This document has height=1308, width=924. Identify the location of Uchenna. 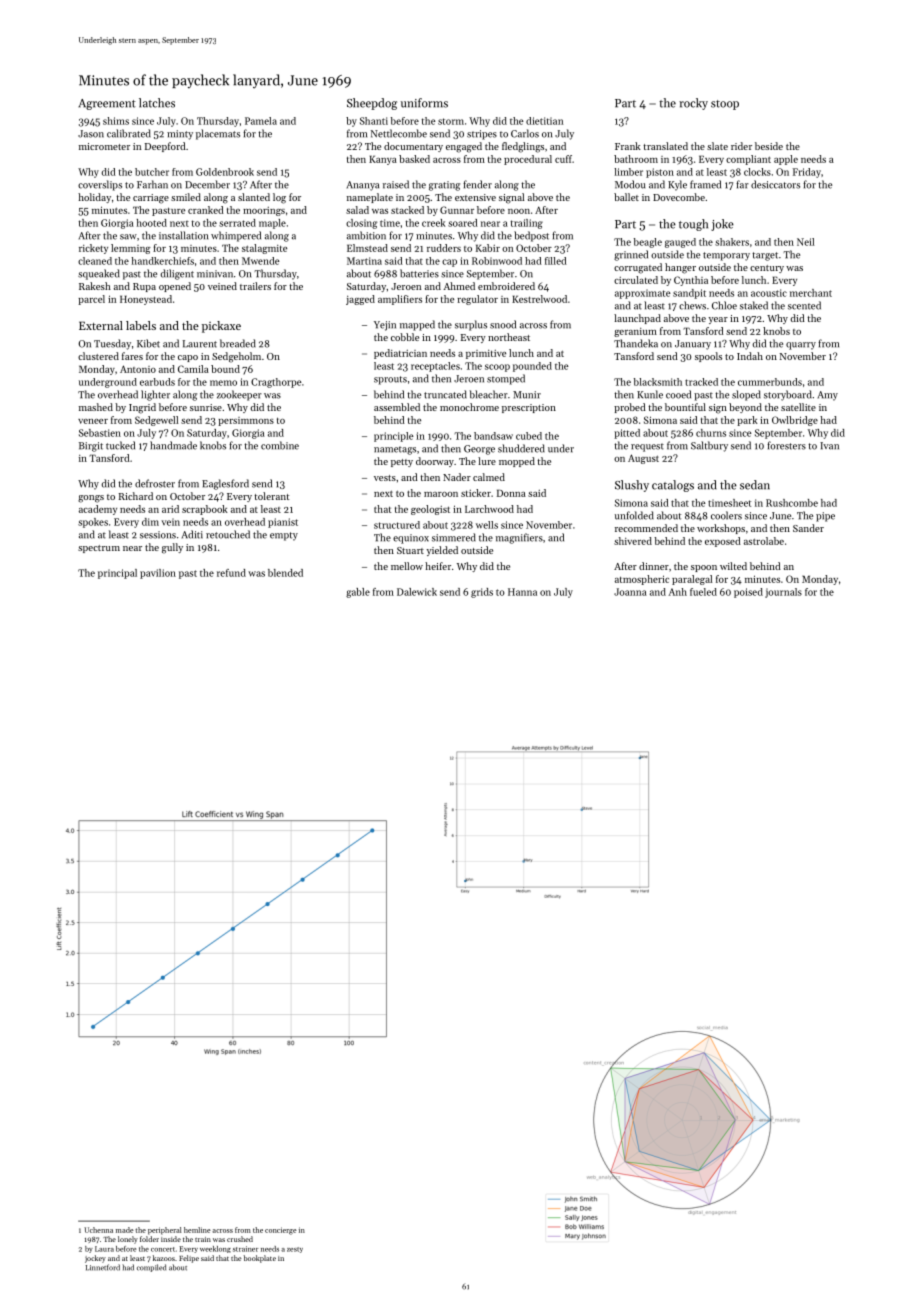
(98, 1230).
